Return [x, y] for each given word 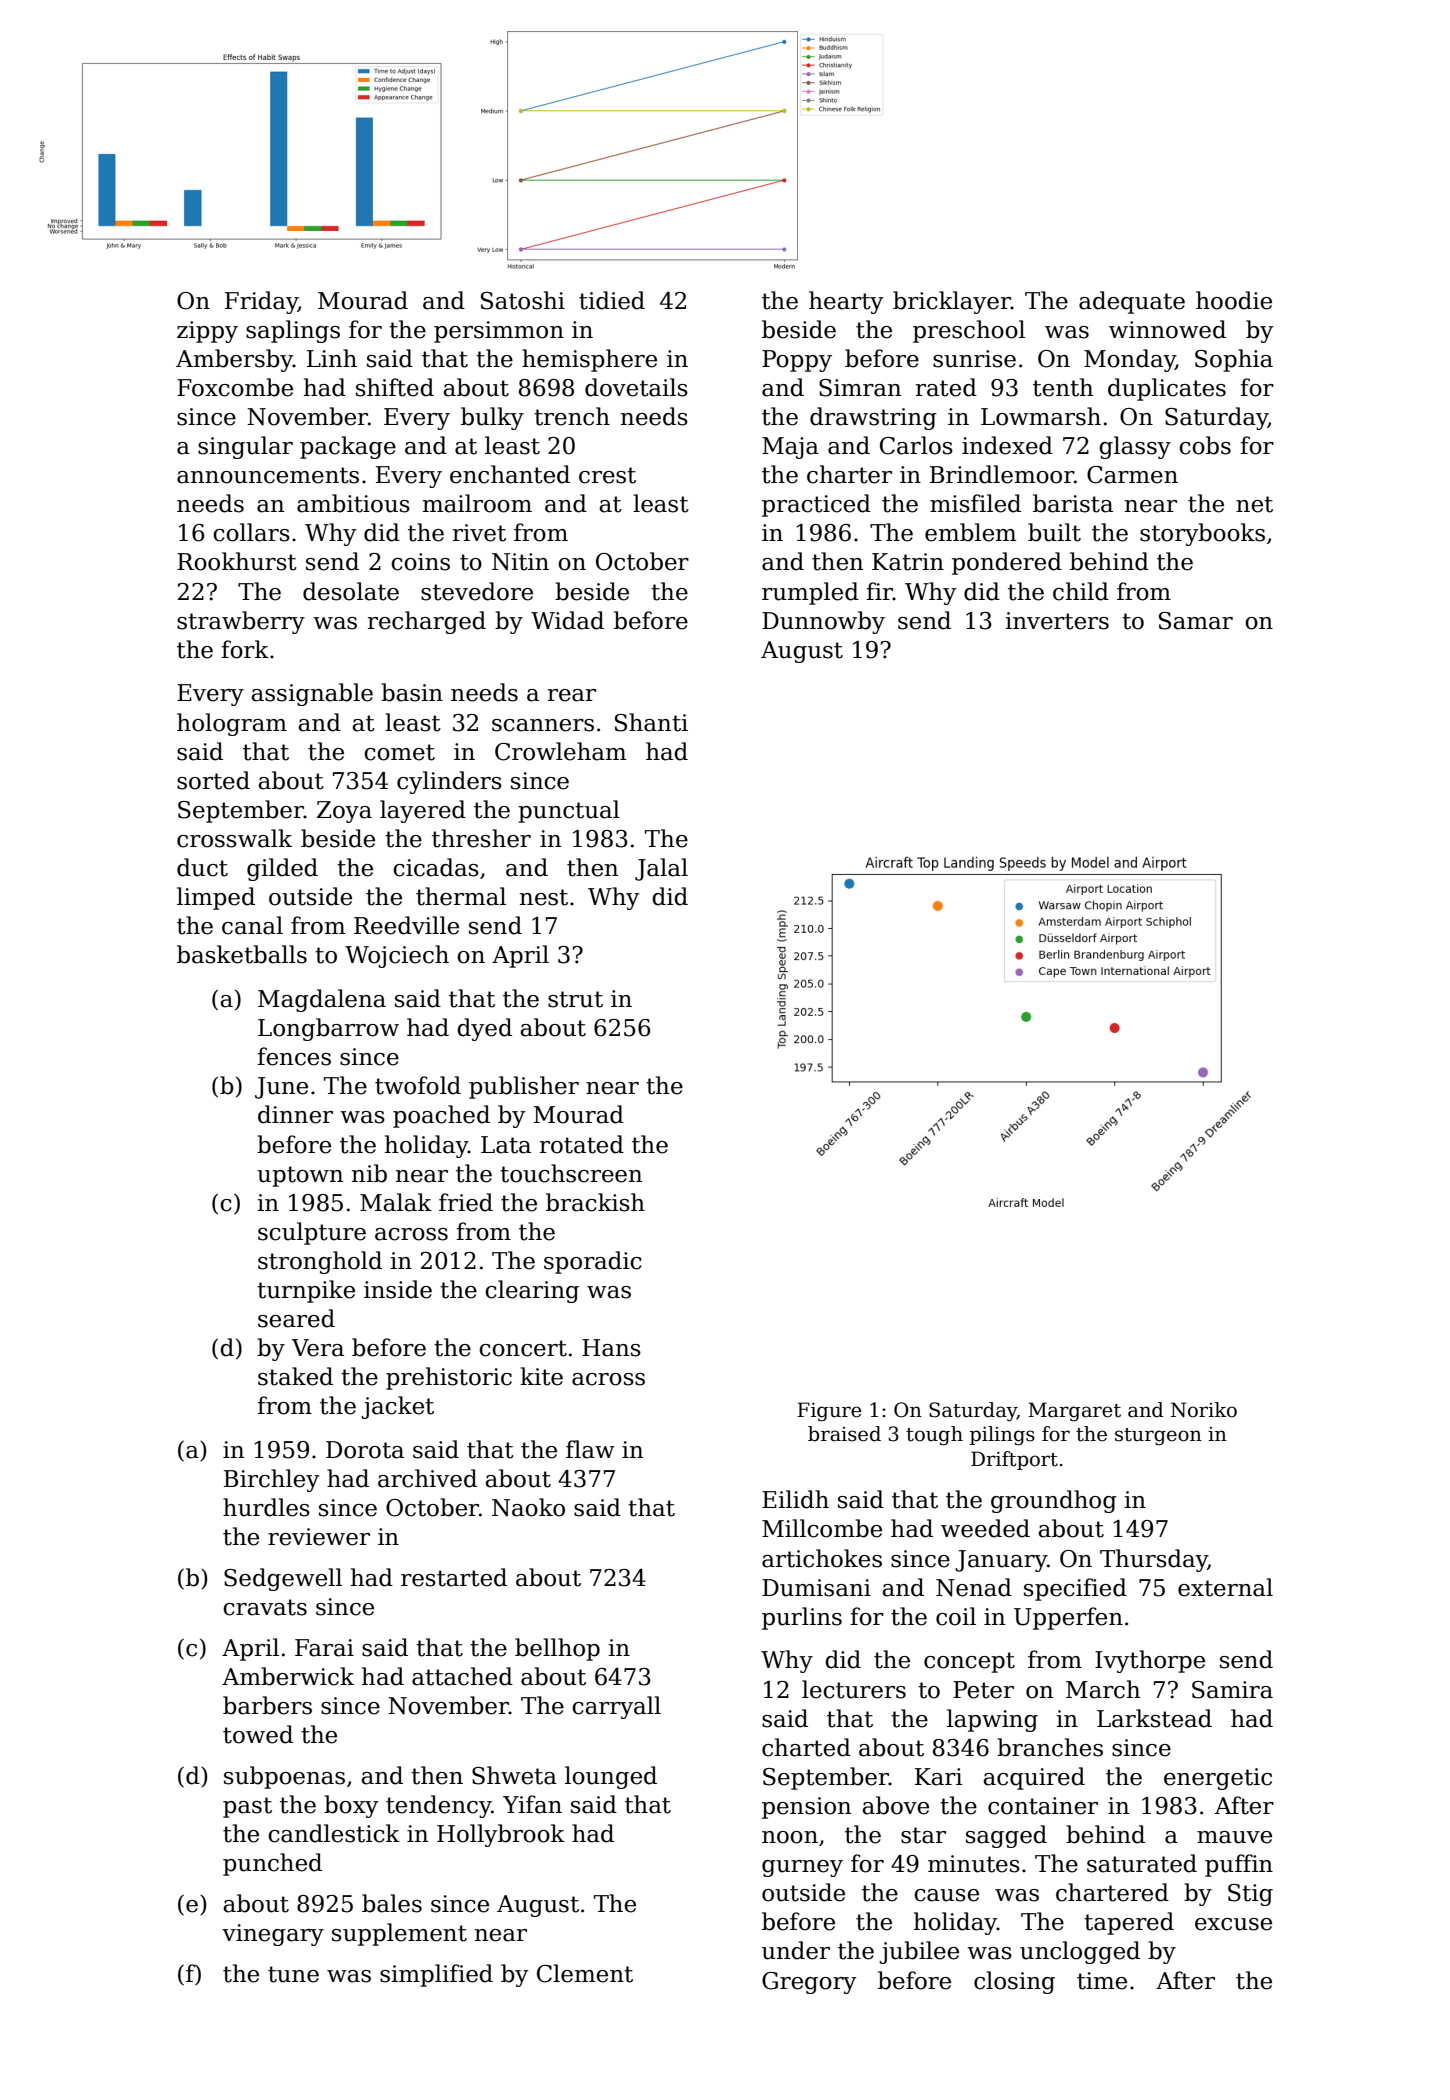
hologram [232, 724]
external [1225, 1587]
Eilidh [795, 1499]
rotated [582, 1144]
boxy [351, 1806]
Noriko [1204, 1410]
